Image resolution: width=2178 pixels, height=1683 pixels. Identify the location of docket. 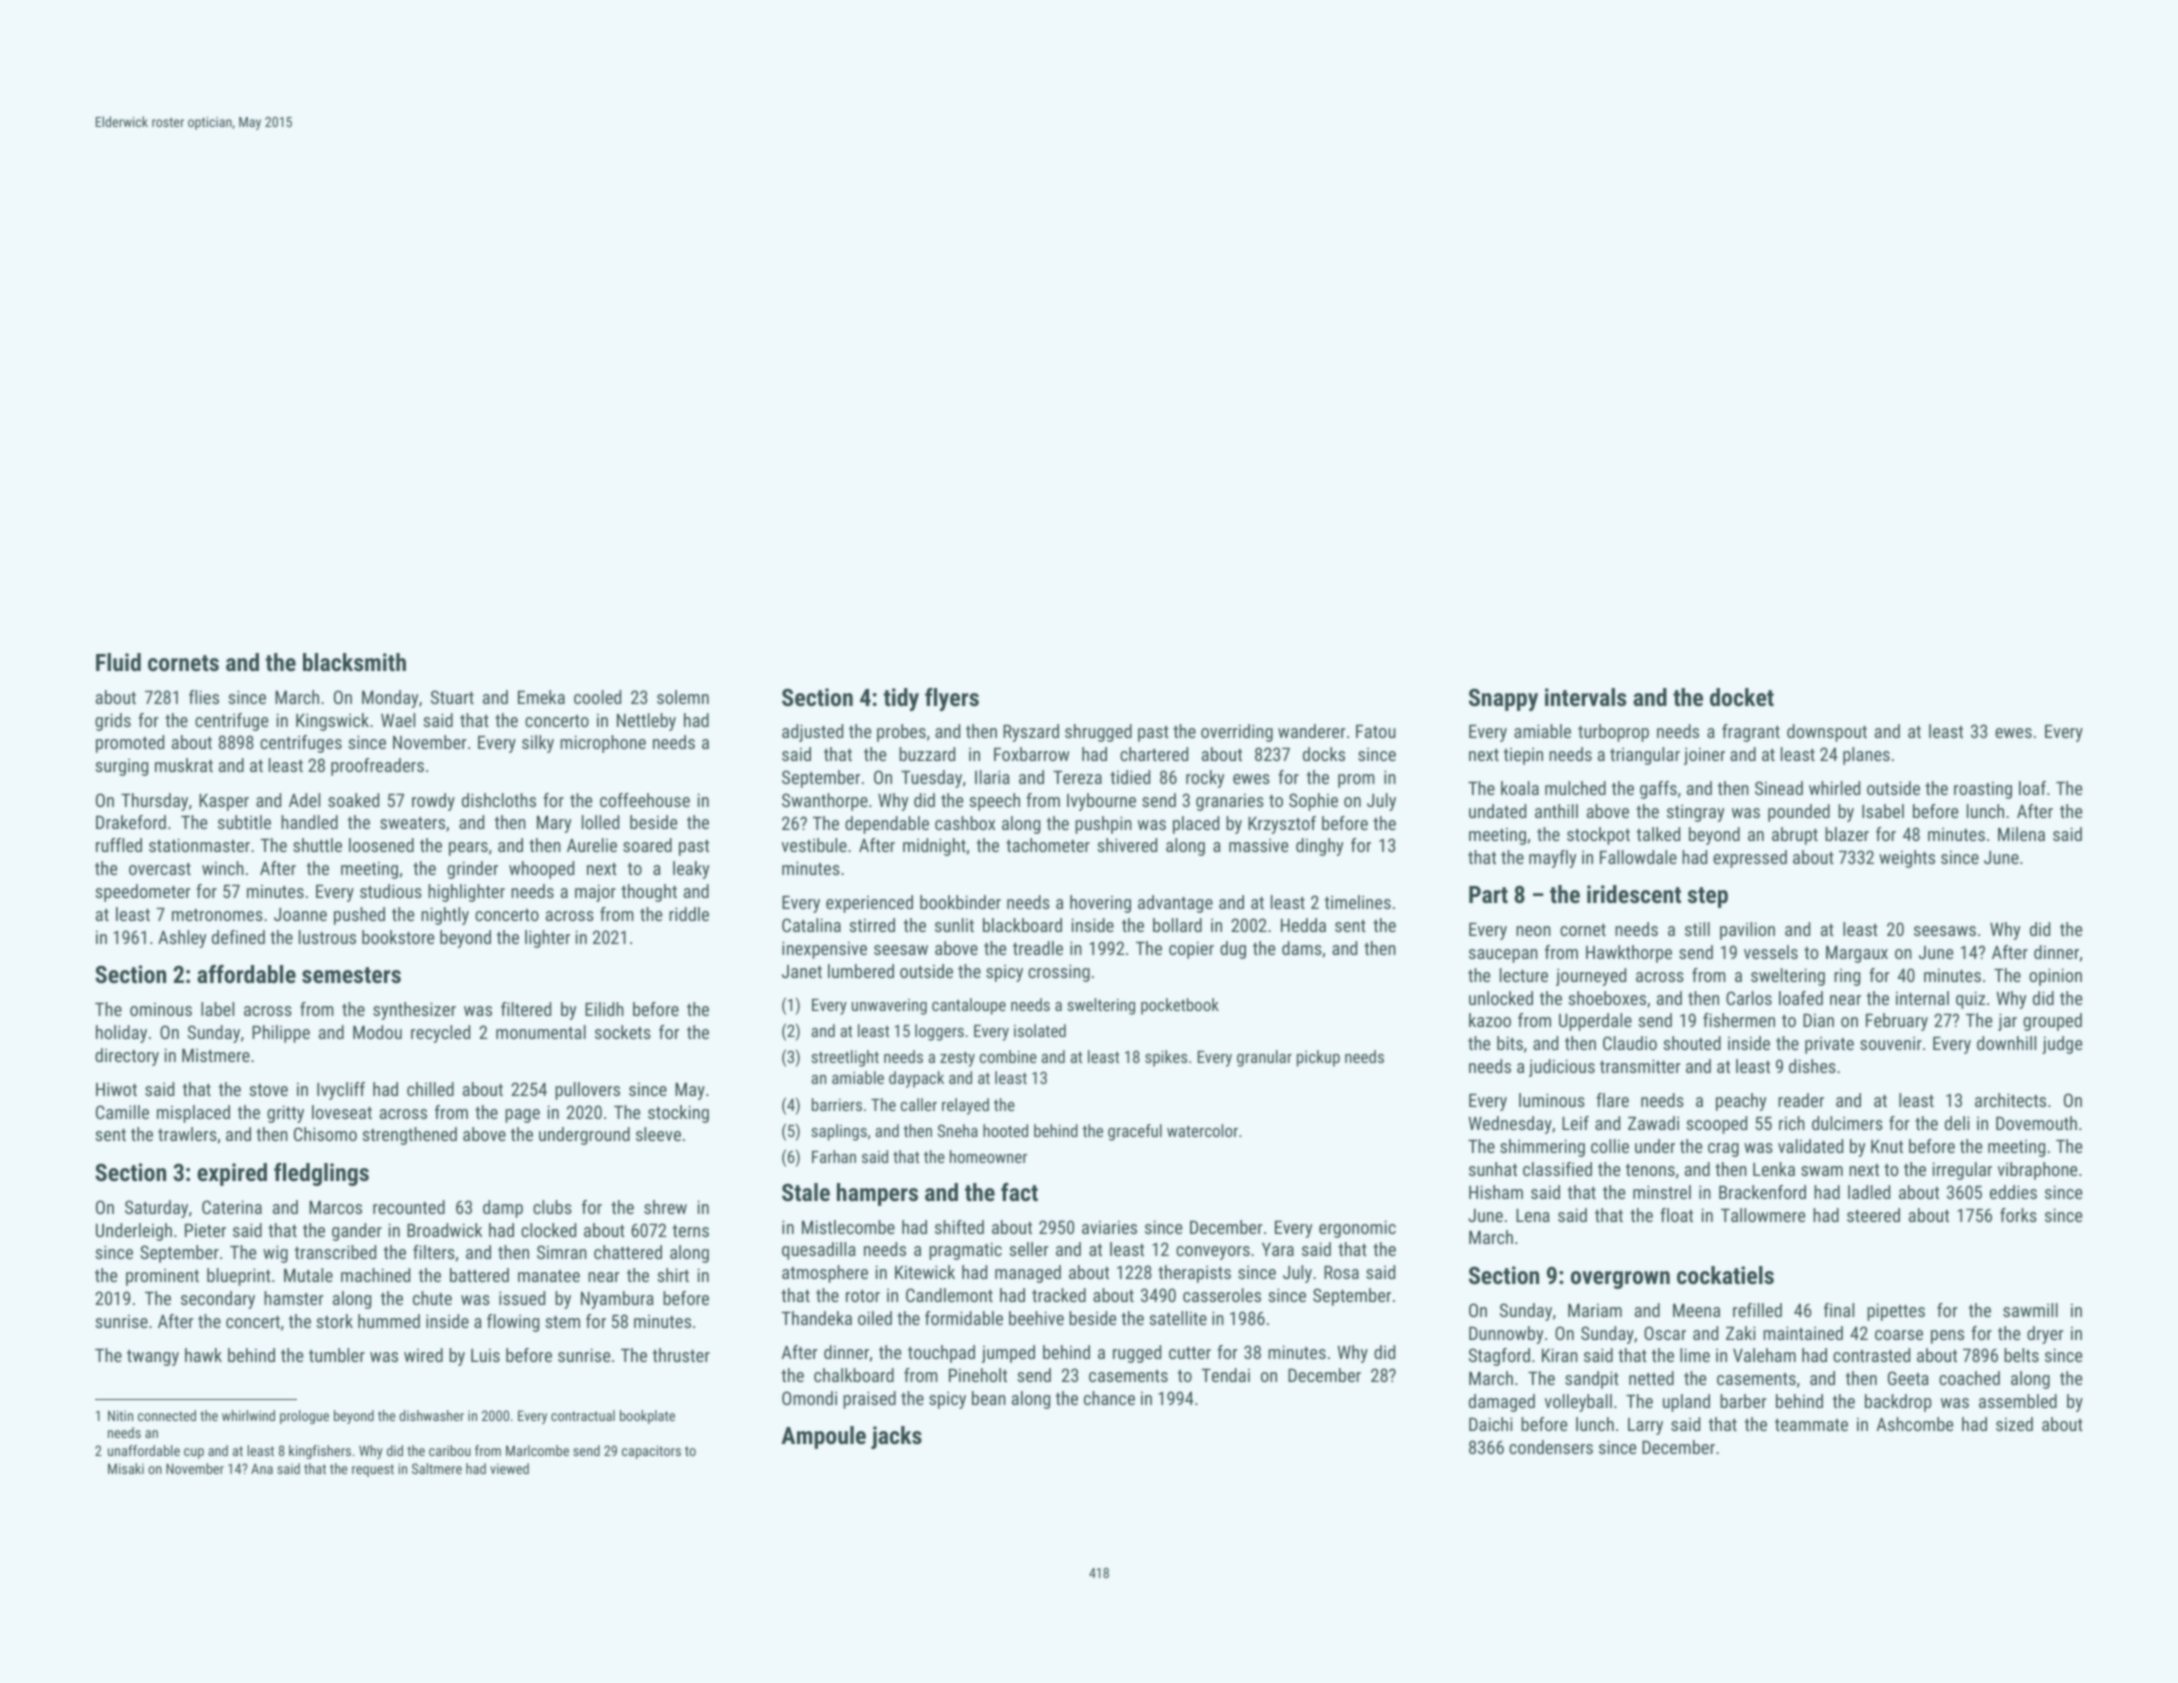
(1742, 697).
